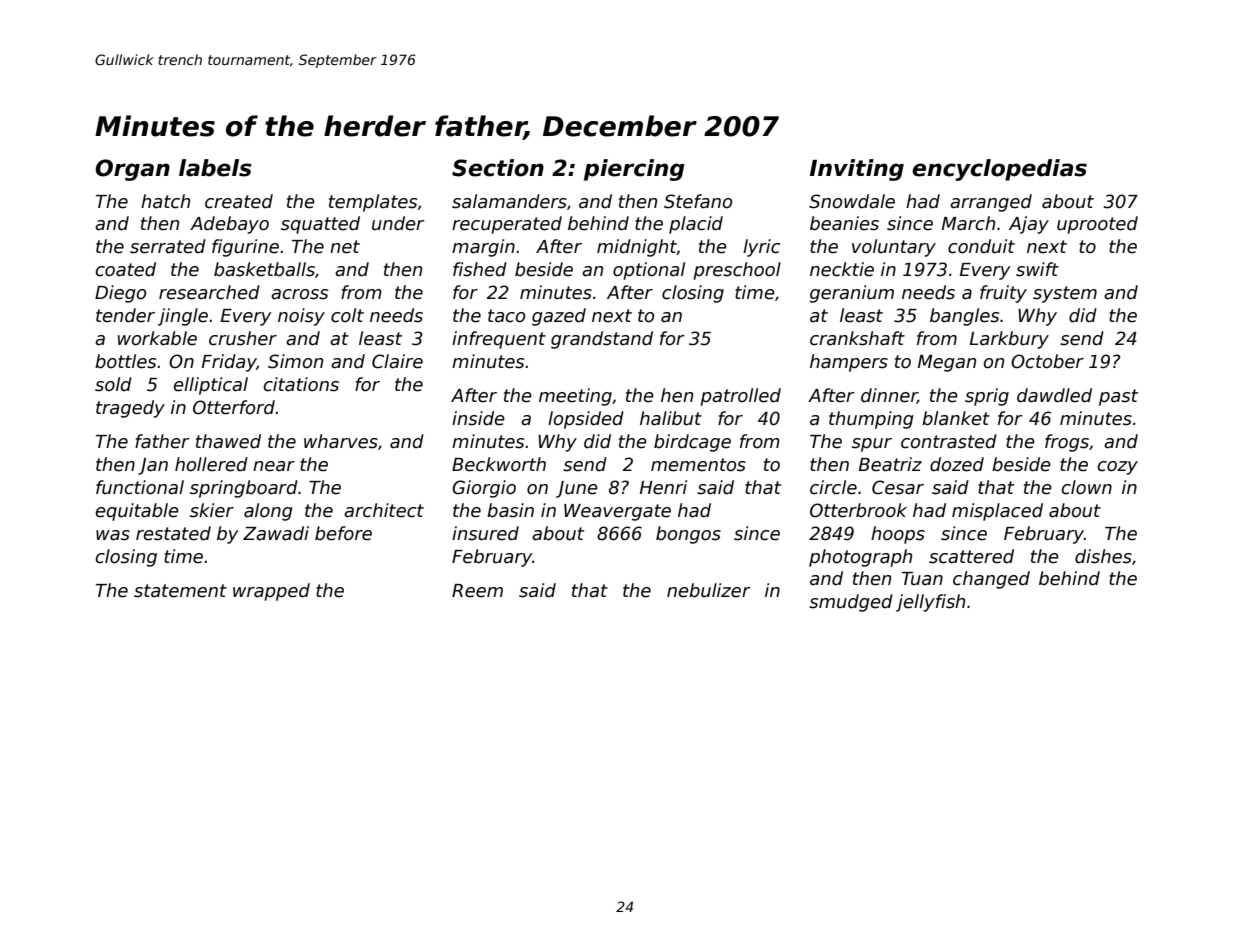  What do you see at coordinates (345, 247) in the screenshot?
I see `net` at bounding box center [345, 247].
